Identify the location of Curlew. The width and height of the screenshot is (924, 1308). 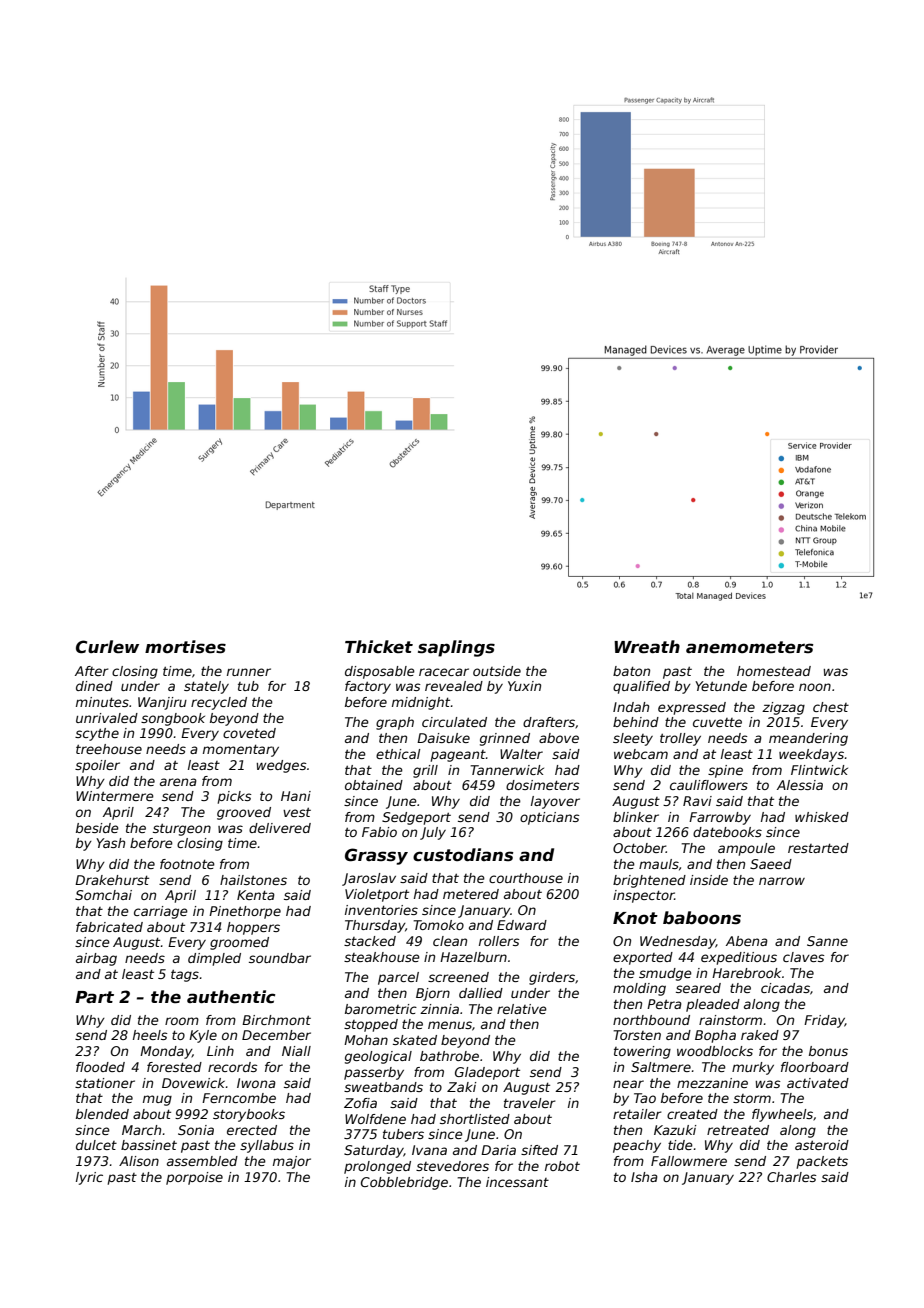
(107, 647).
